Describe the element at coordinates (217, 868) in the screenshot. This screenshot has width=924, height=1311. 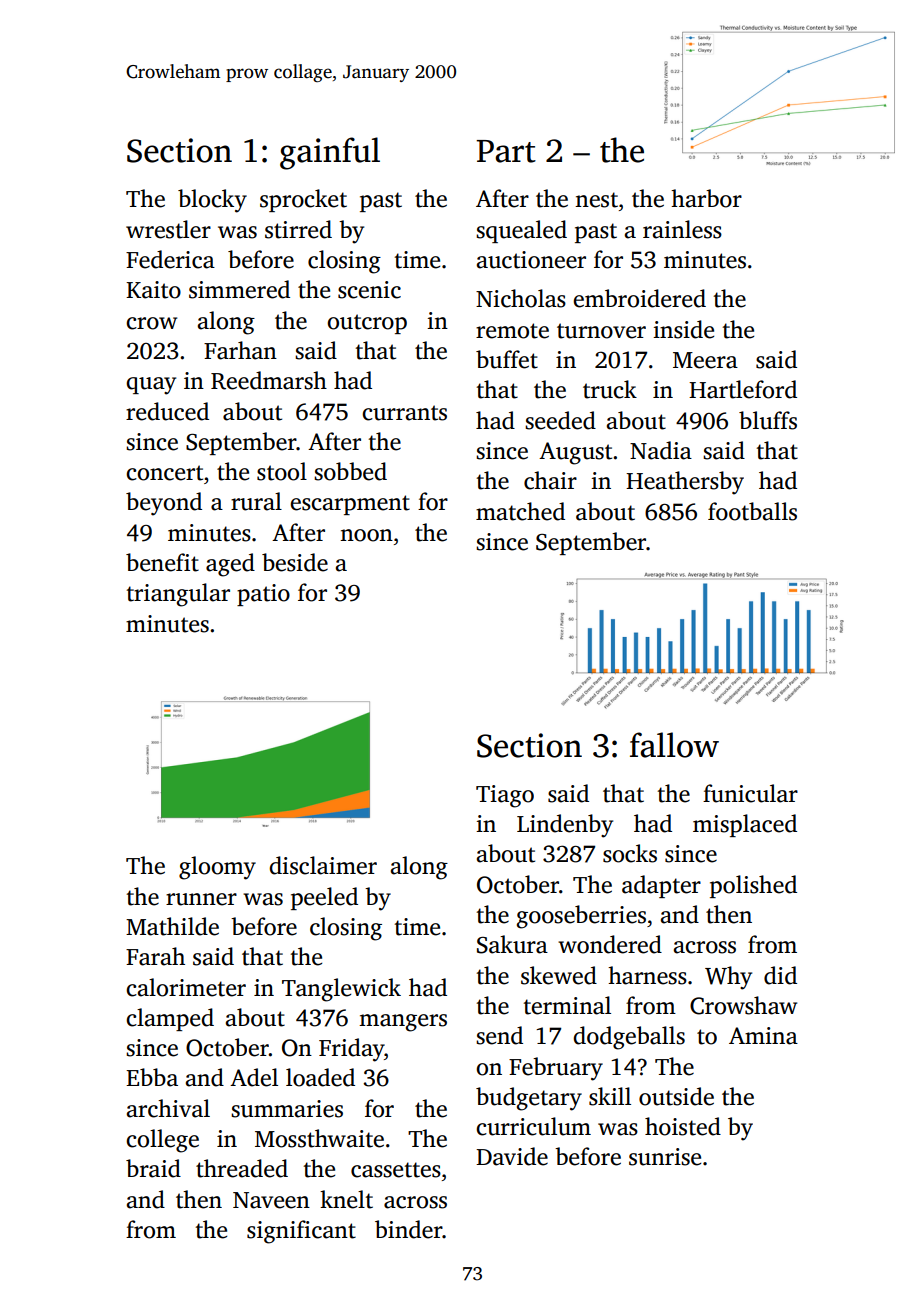
I see `gloomy` at that location.
